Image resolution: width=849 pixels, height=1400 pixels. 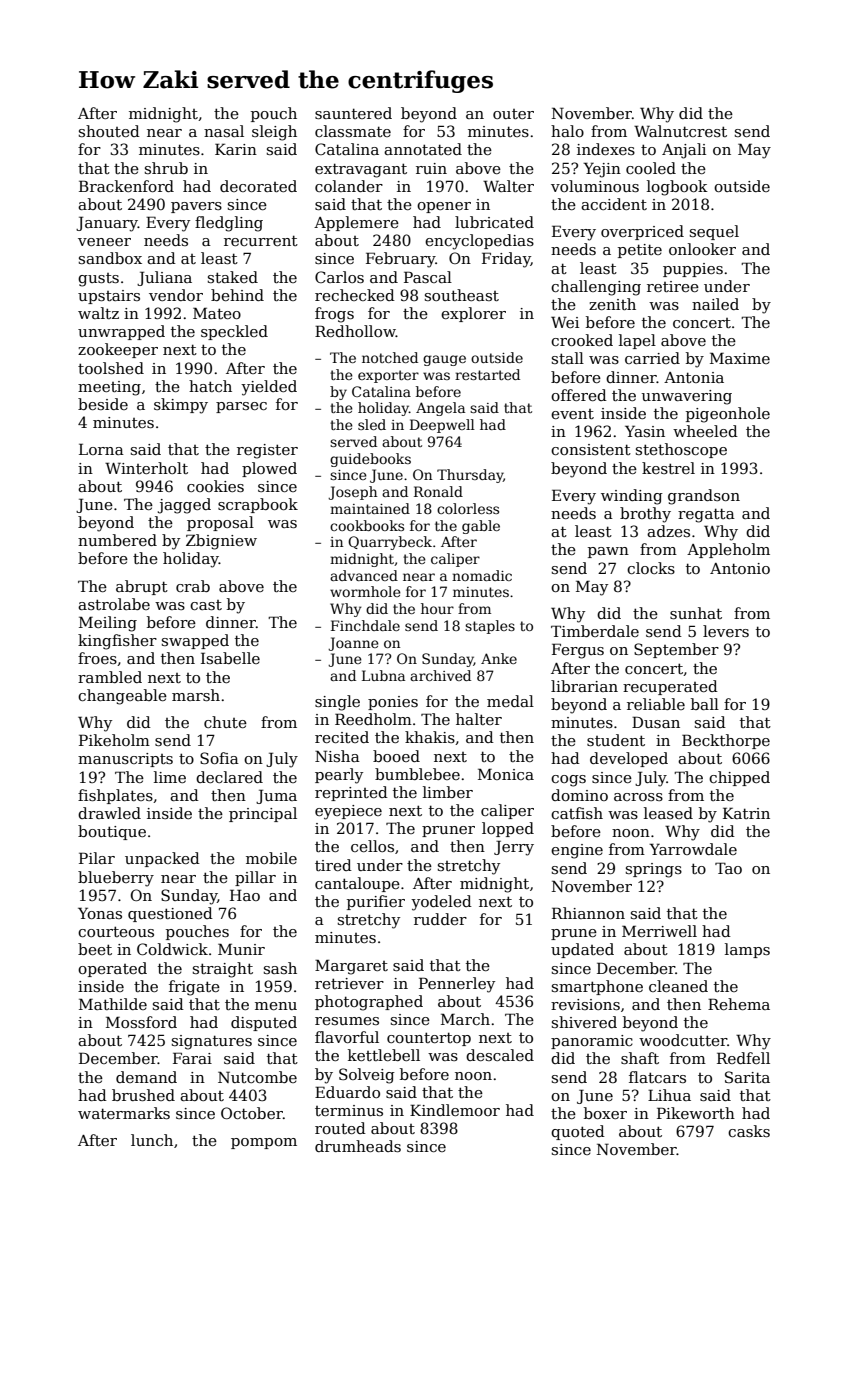 I want to click on updated, so click(x=582, y=950).
